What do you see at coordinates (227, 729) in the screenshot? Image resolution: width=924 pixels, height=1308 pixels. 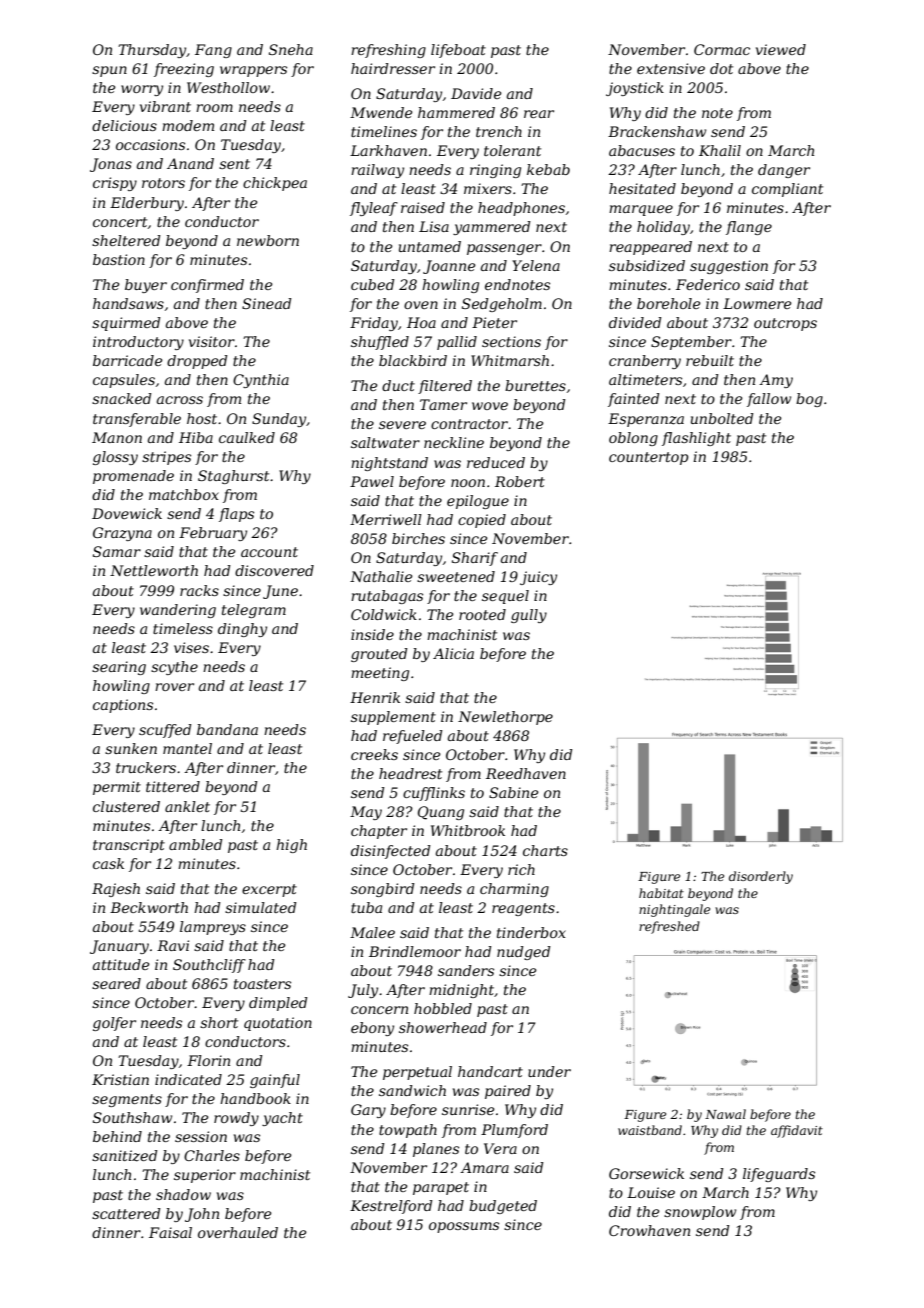 I see `bandana` at bounding box center [227, 729].
